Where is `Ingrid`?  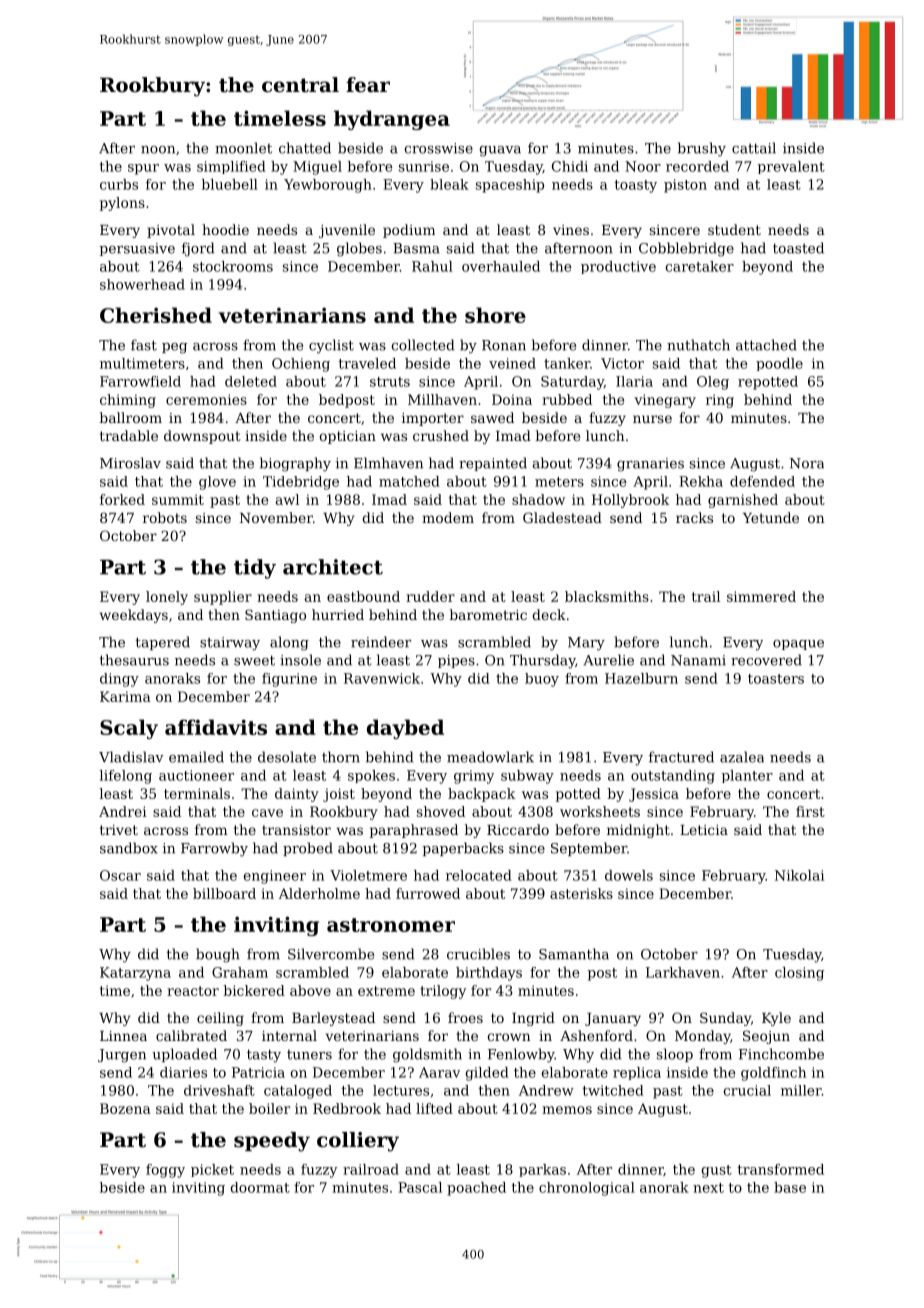
Ingrid is located at coordinates (533, 1019).
